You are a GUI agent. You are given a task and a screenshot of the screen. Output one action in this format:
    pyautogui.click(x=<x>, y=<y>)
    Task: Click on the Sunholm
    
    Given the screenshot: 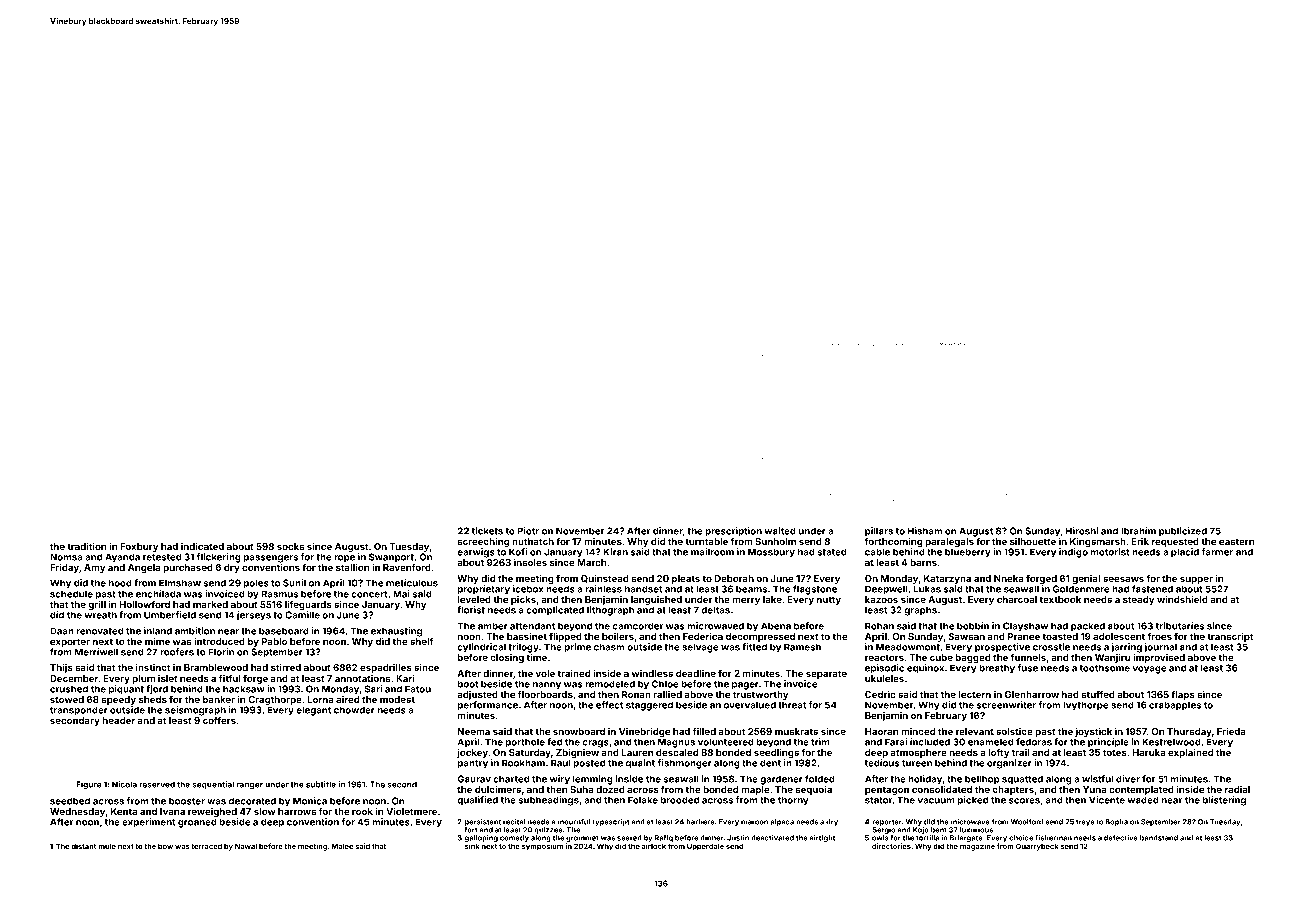 What is the action you would take?
    pyautogui.click(x=775, y=541)
